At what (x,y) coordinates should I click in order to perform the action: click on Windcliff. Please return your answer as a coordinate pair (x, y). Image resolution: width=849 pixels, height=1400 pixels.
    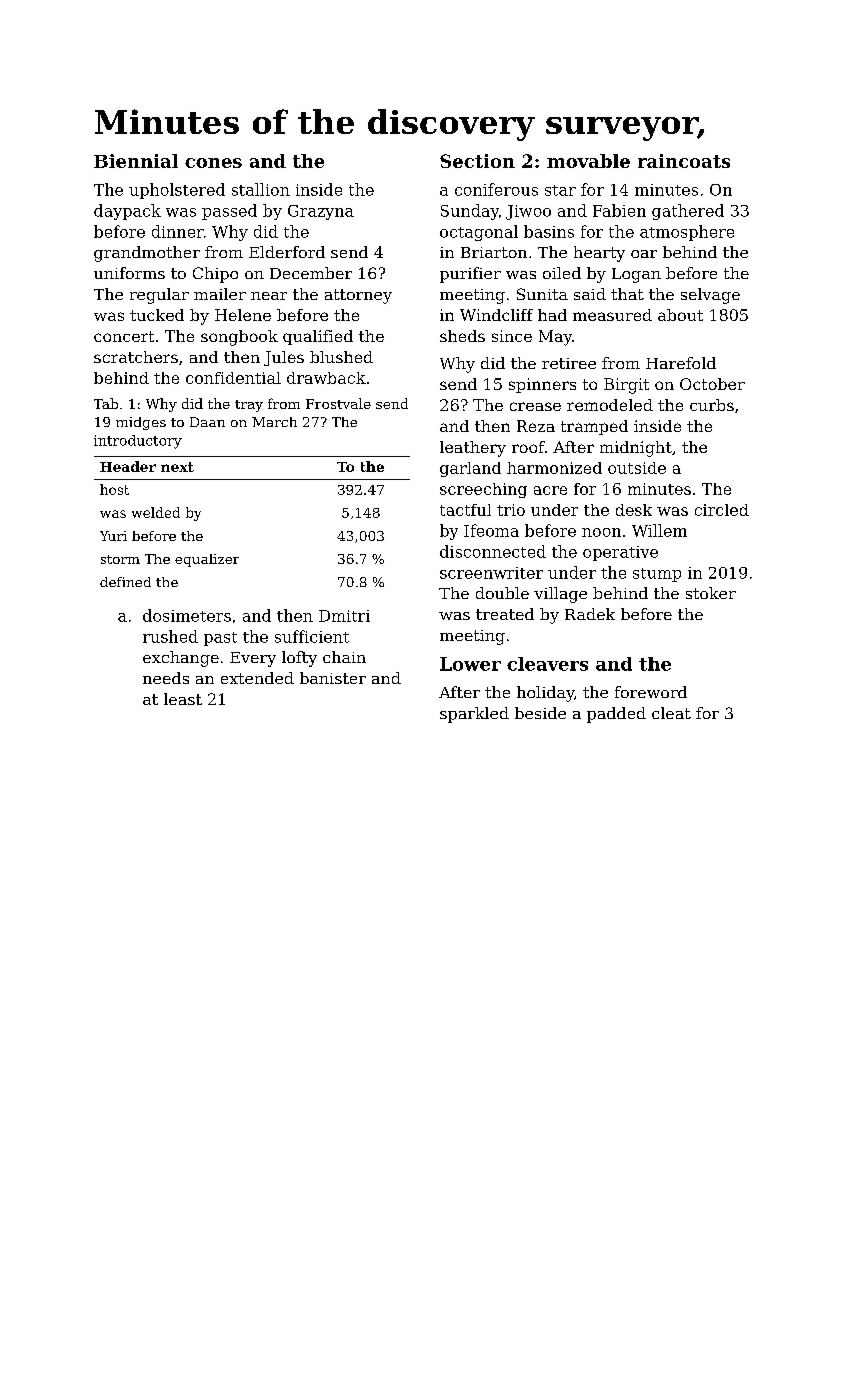
    Looking at the image, I should click on (496, 315).
